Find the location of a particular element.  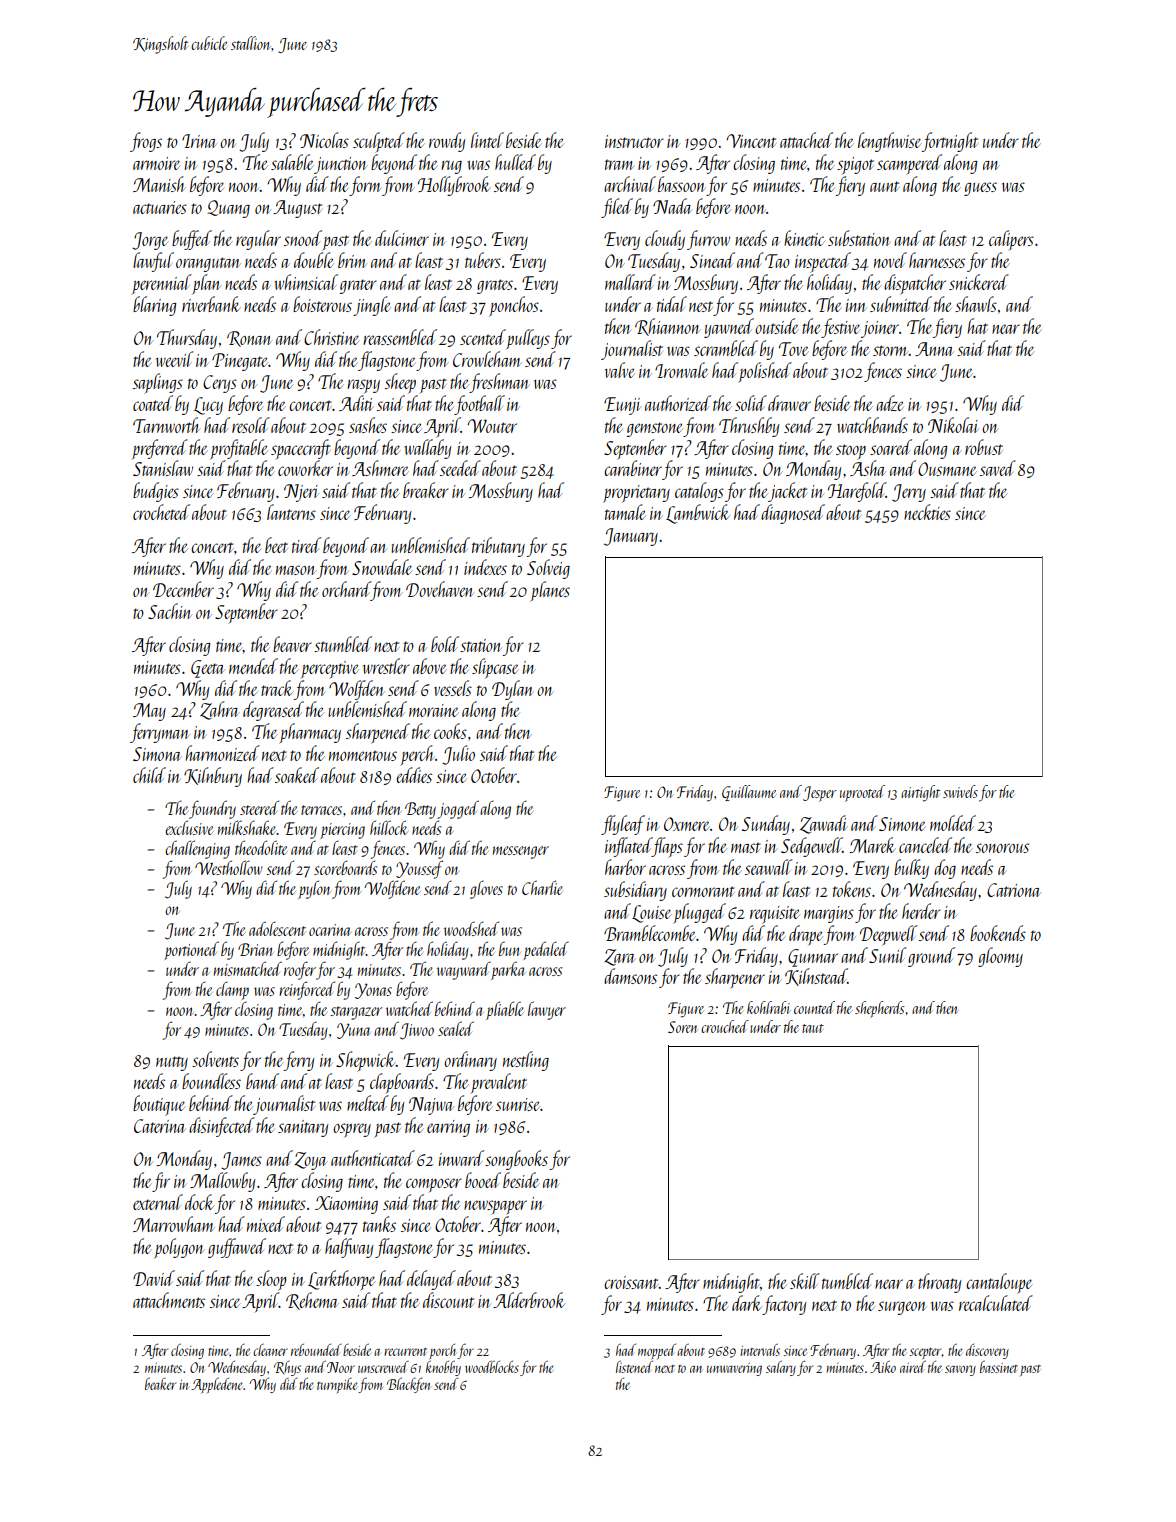

David is located at coordinates (154, 1278).
